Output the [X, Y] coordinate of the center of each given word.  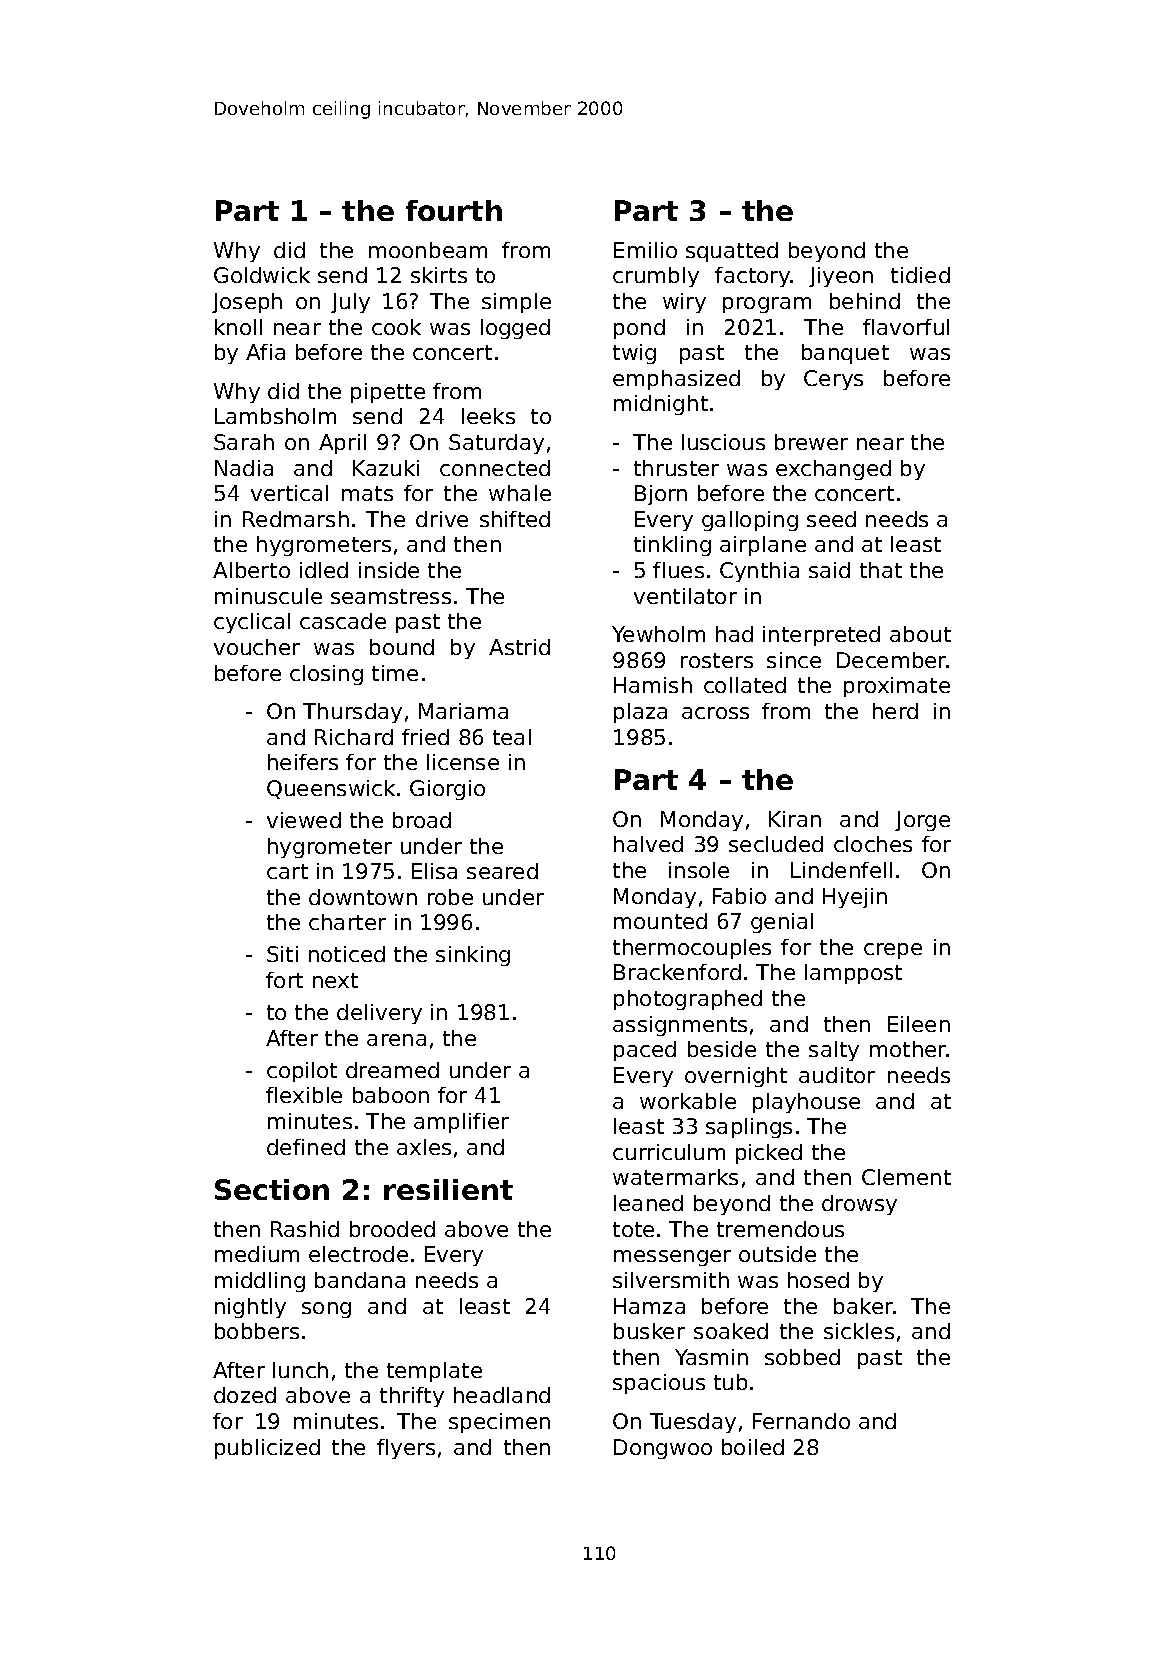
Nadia [244, 468]
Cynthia [759, 572]
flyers [406, 1449]
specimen [499, 1423]
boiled [753, 1447]
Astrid [519, 647]
